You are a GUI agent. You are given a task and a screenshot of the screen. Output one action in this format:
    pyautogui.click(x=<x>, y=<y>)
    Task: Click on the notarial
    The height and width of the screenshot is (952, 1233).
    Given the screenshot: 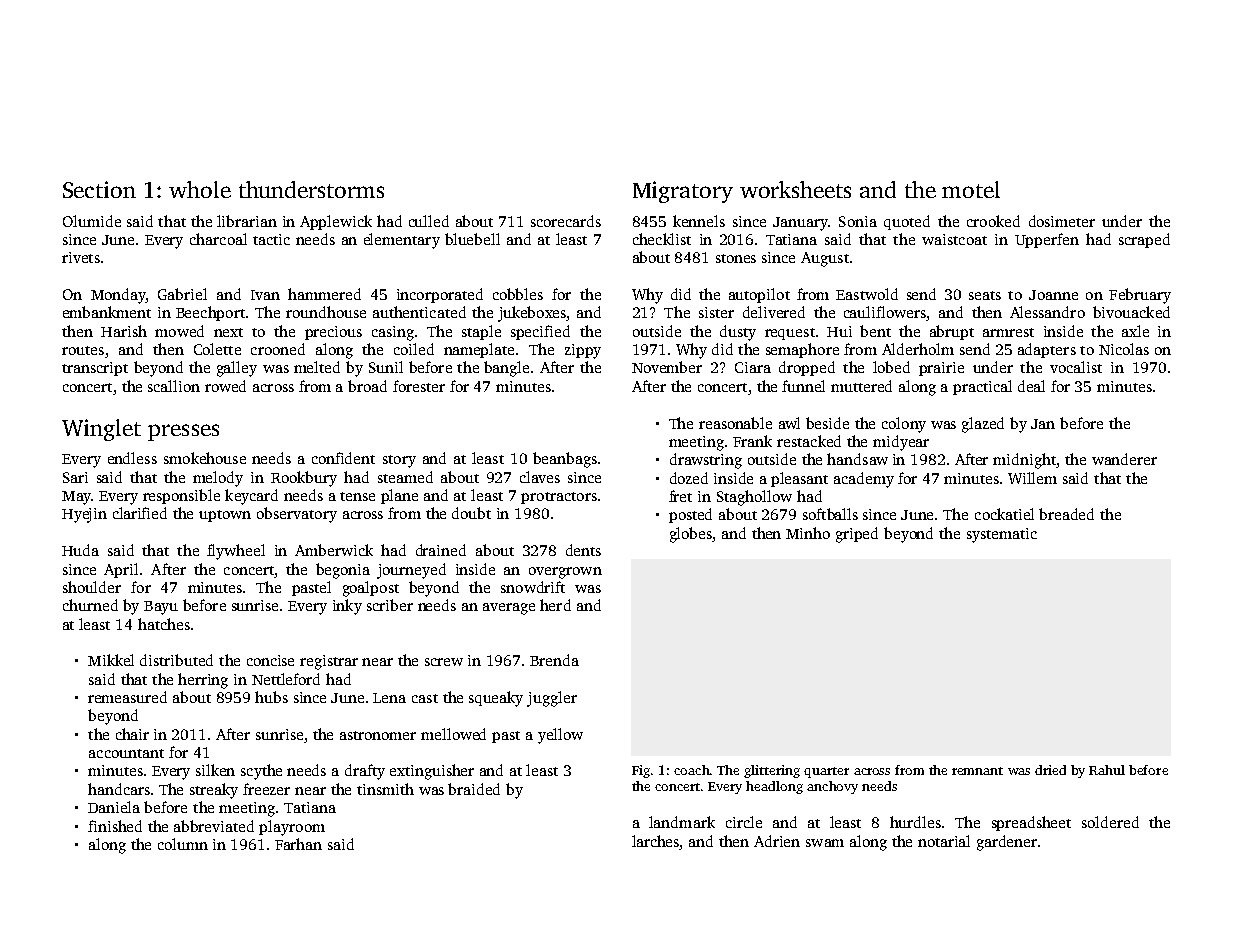 What is the action you would take?
    pyautogui.click(x=944, y=841)
